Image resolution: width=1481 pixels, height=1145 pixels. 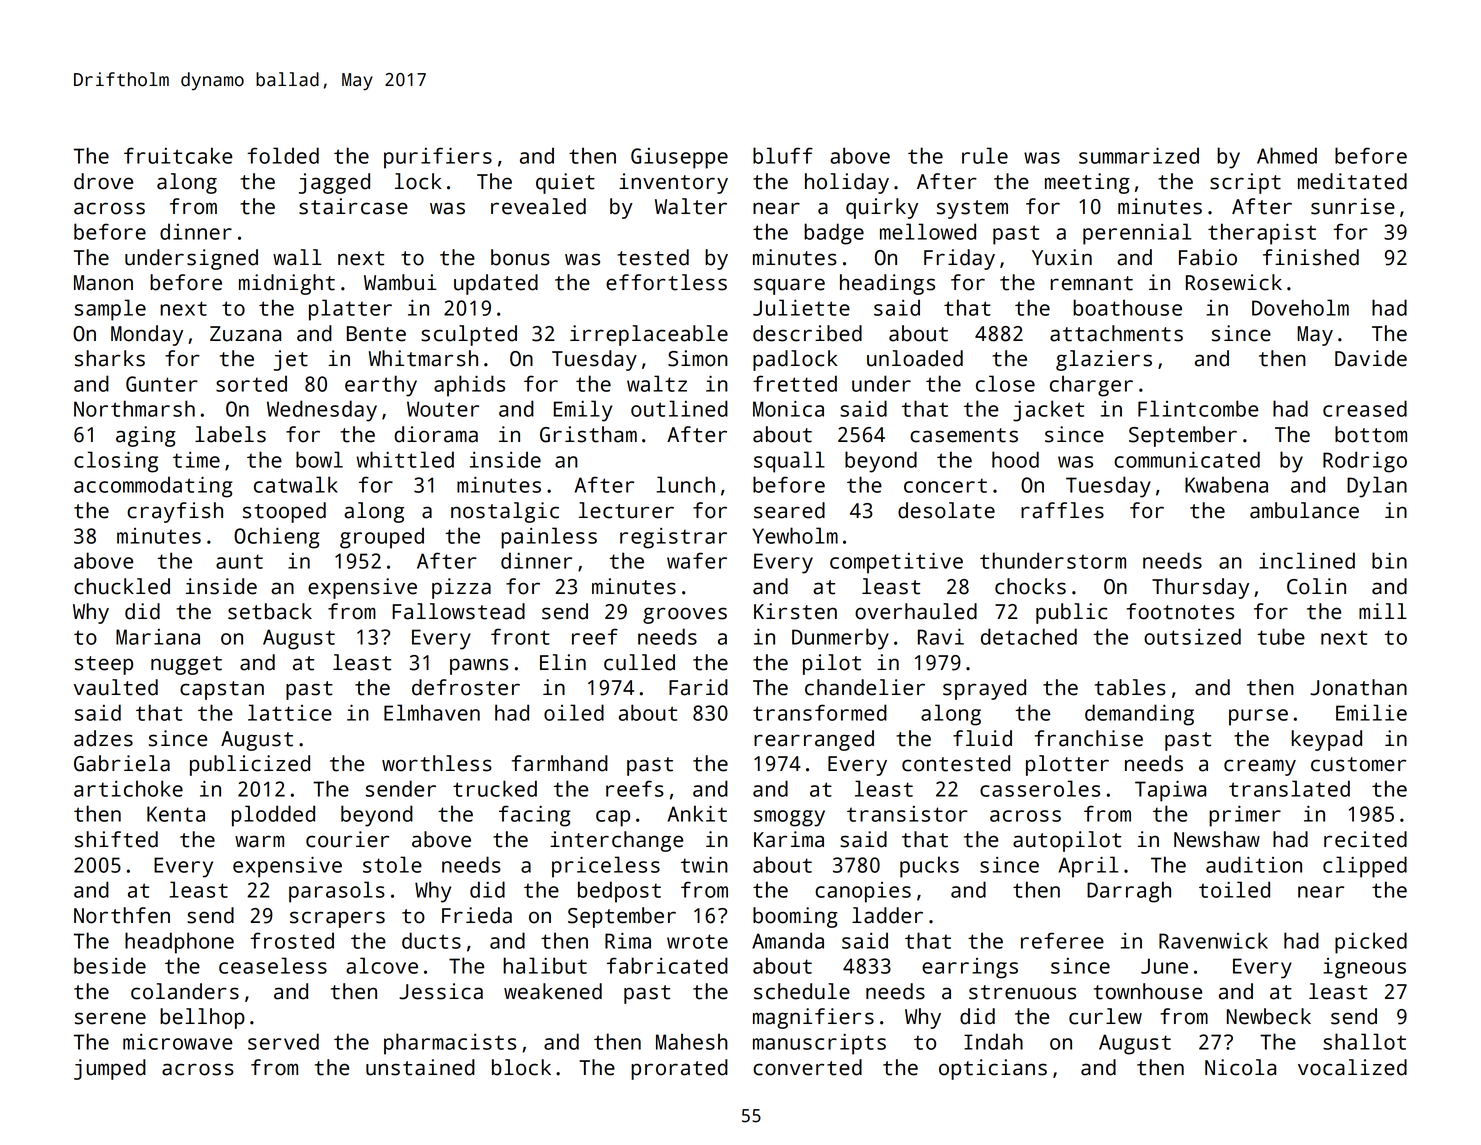 What do you see at coordinates (685, 615) in the page?
I see `grooves` at bounding box center [685, 615].
